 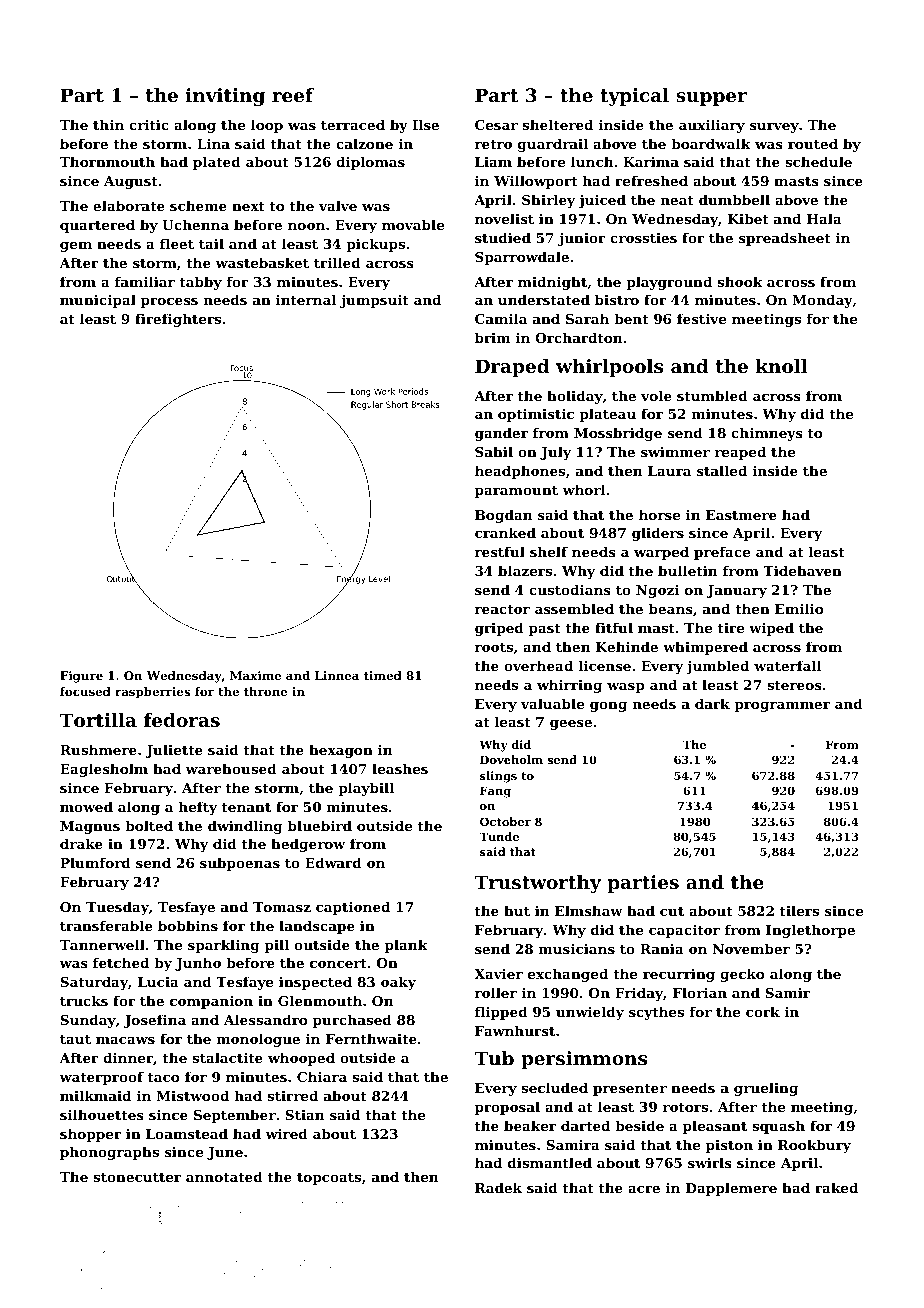 I want to click on typical, so click(x=634, y=97).
